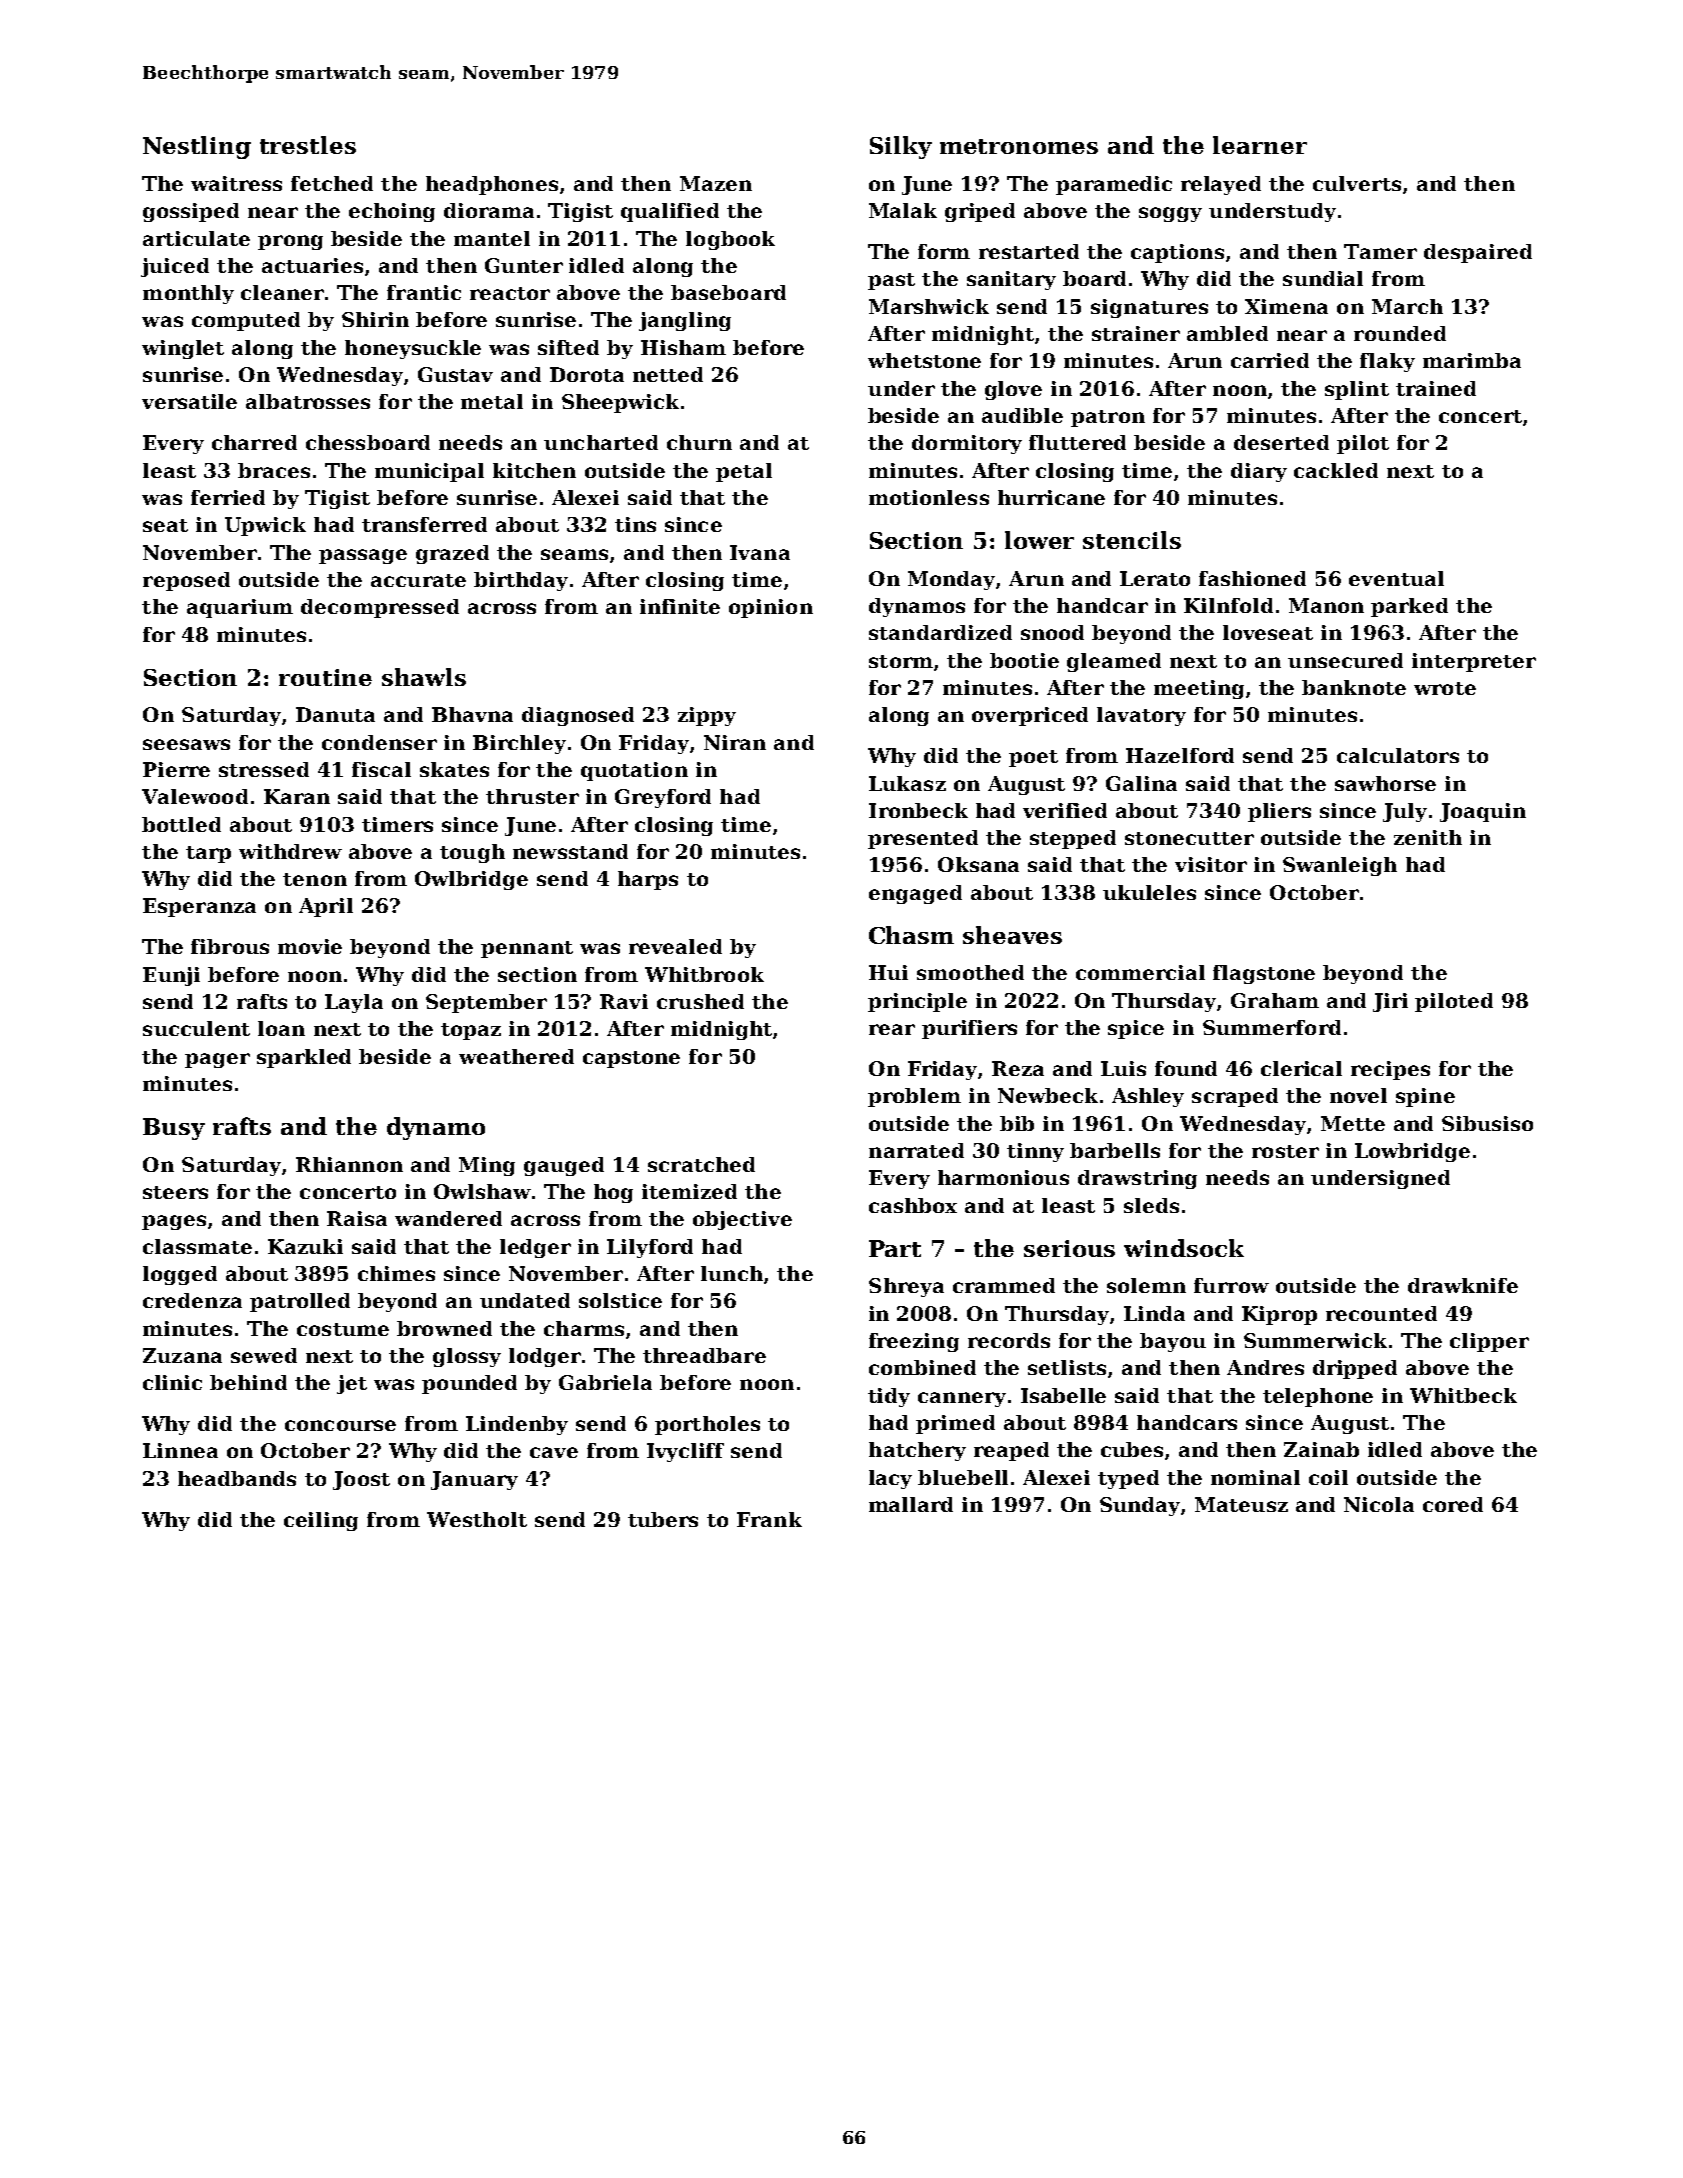  I want to click on pennant, so click(527, 949).
